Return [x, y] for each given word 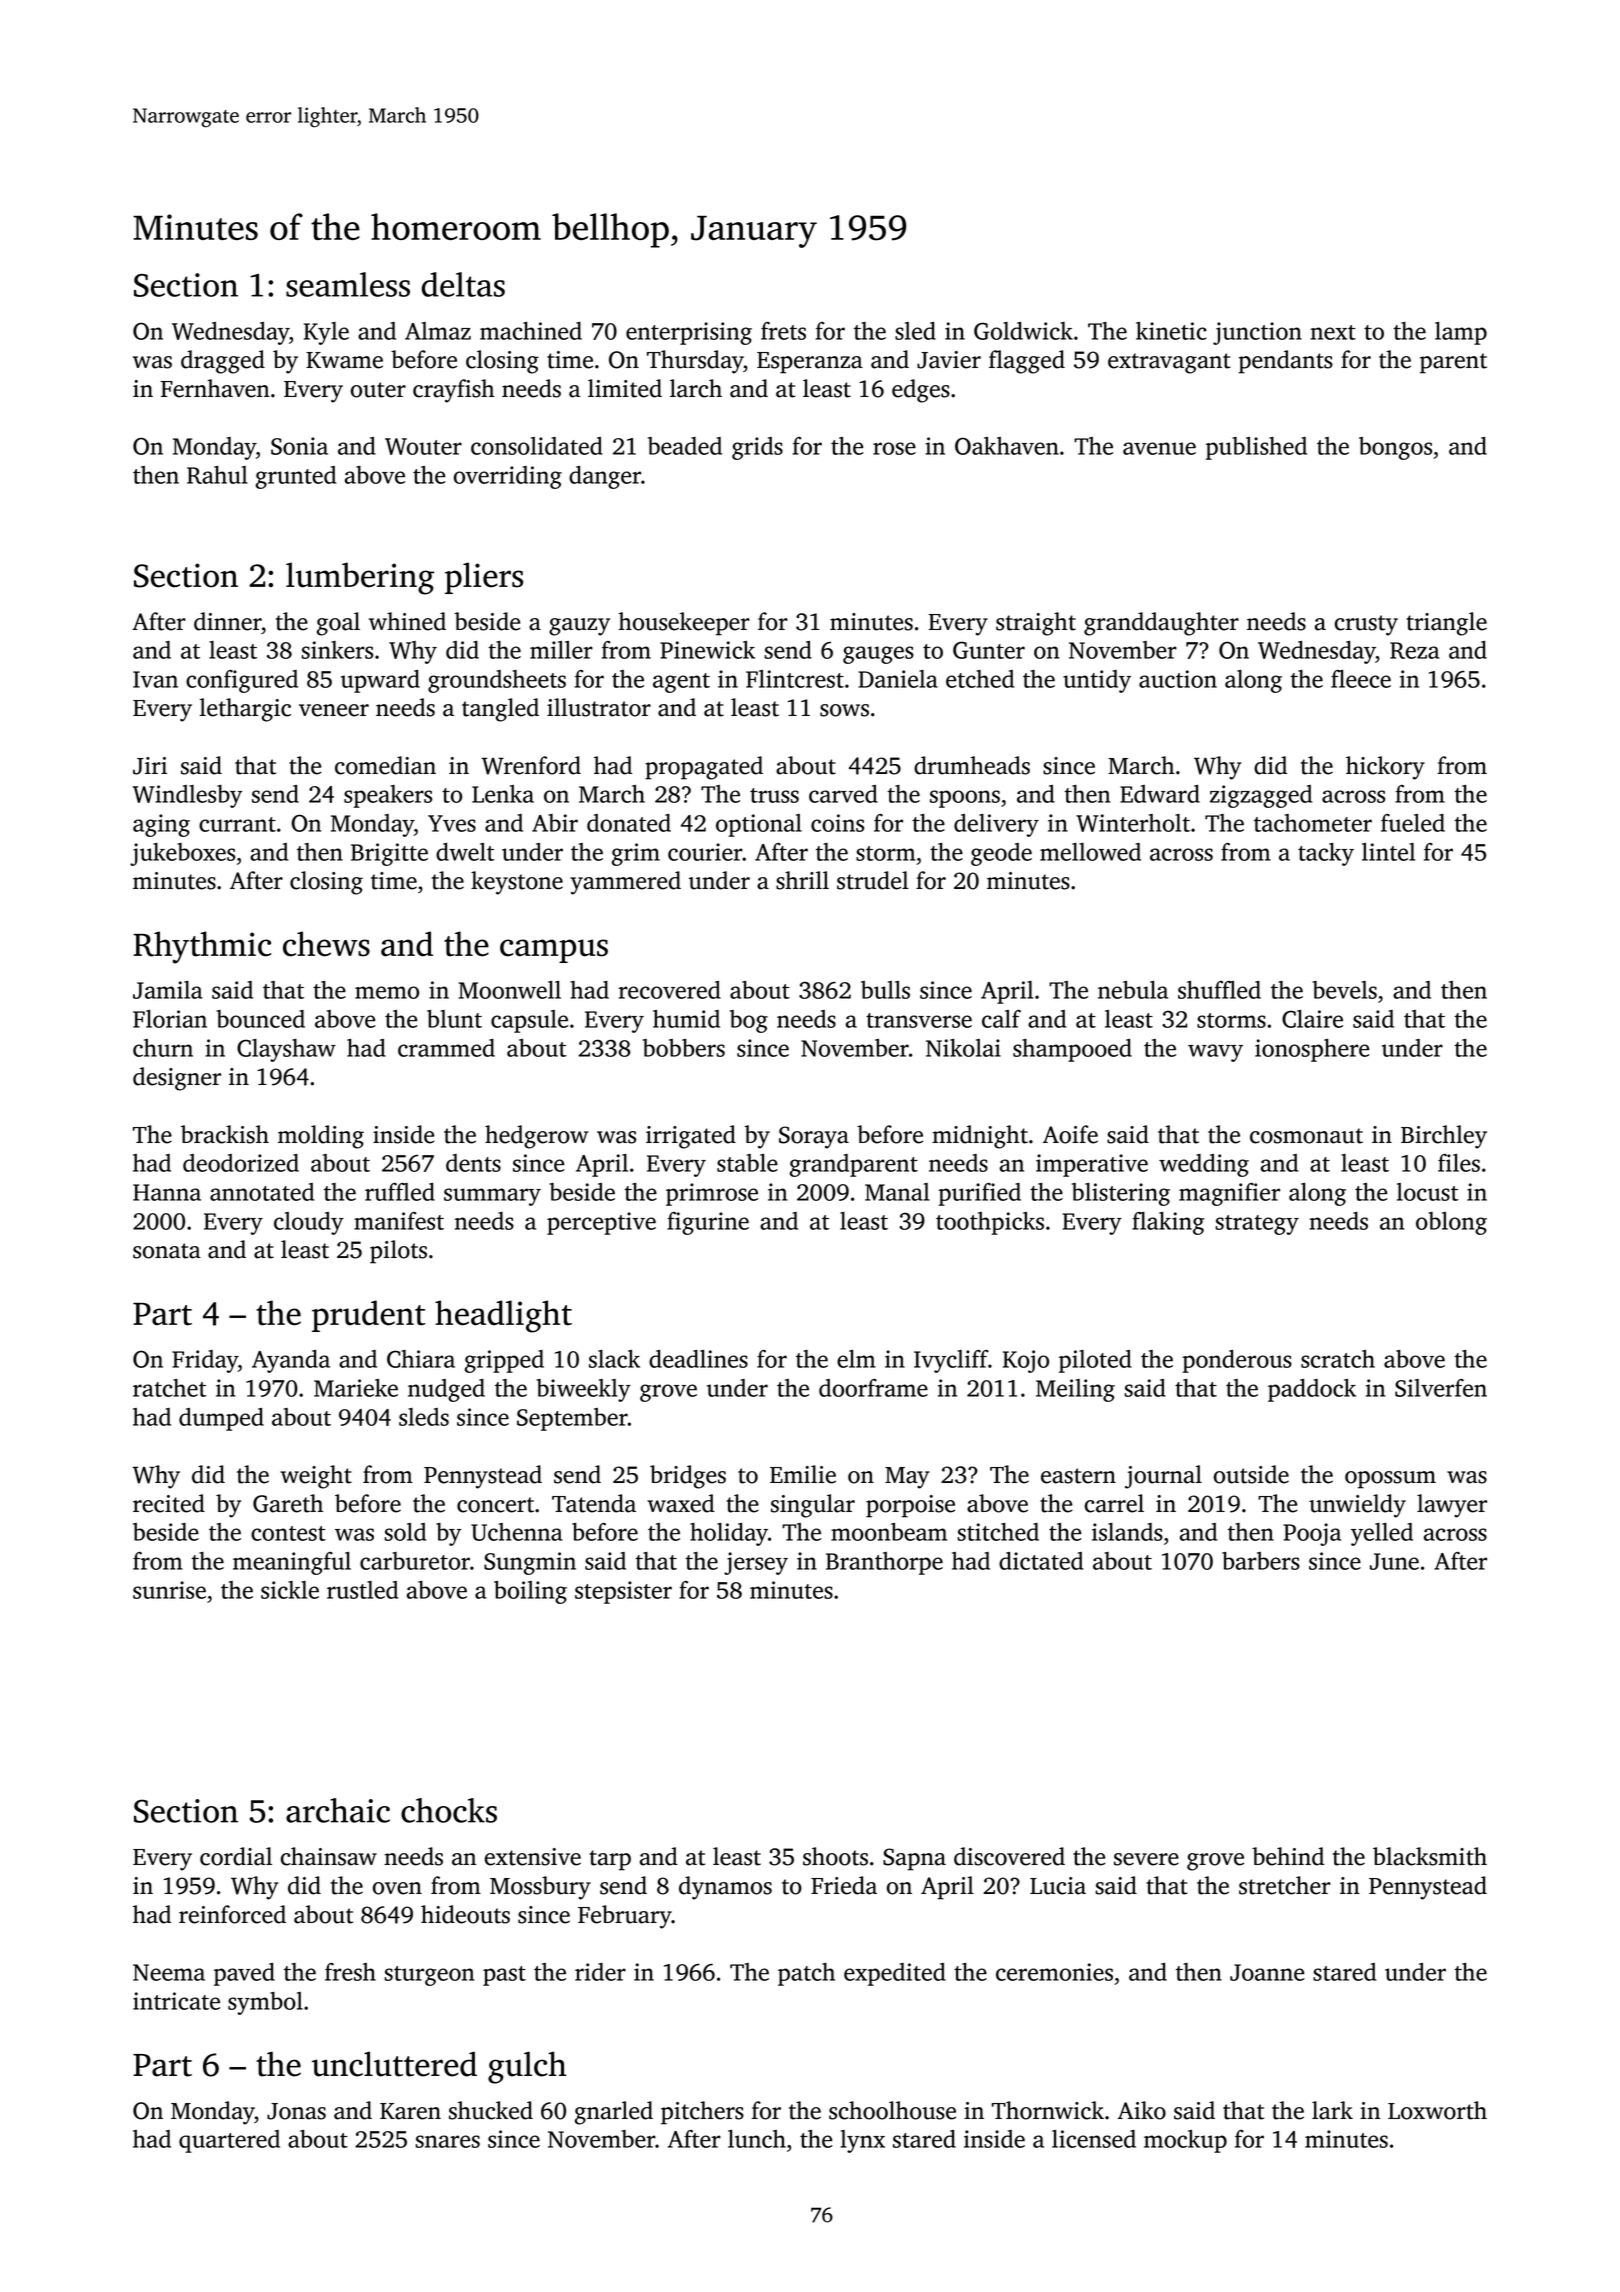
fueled [1413, 823]
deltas [463, 284]
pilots [398, 1252]
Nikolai [963, 1048]
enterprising [689, 333]
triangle [1446, 624]
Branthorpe [884, 1563]
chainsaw [329, 1856]
